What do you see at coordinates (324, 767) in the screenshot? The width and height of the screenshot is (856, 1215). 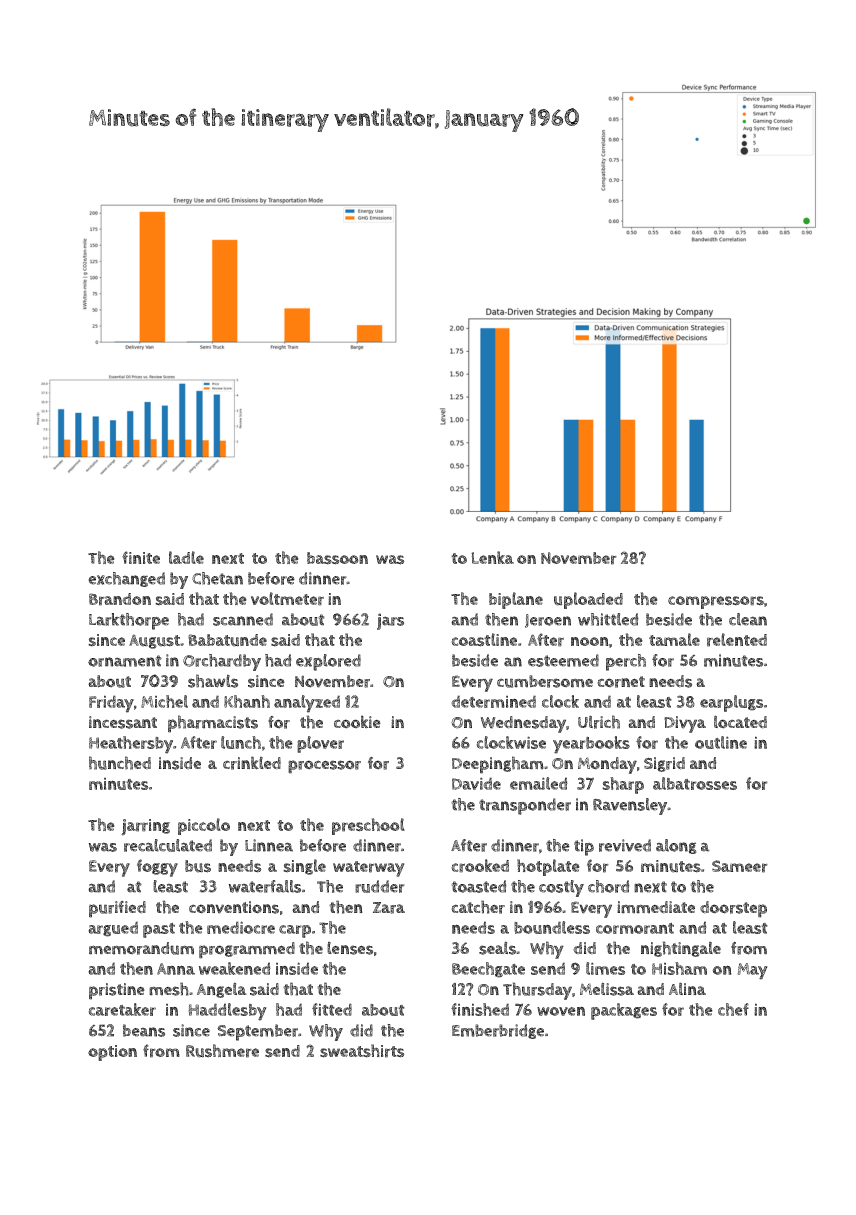 I see `processor` at bounding box center [324, 767].
